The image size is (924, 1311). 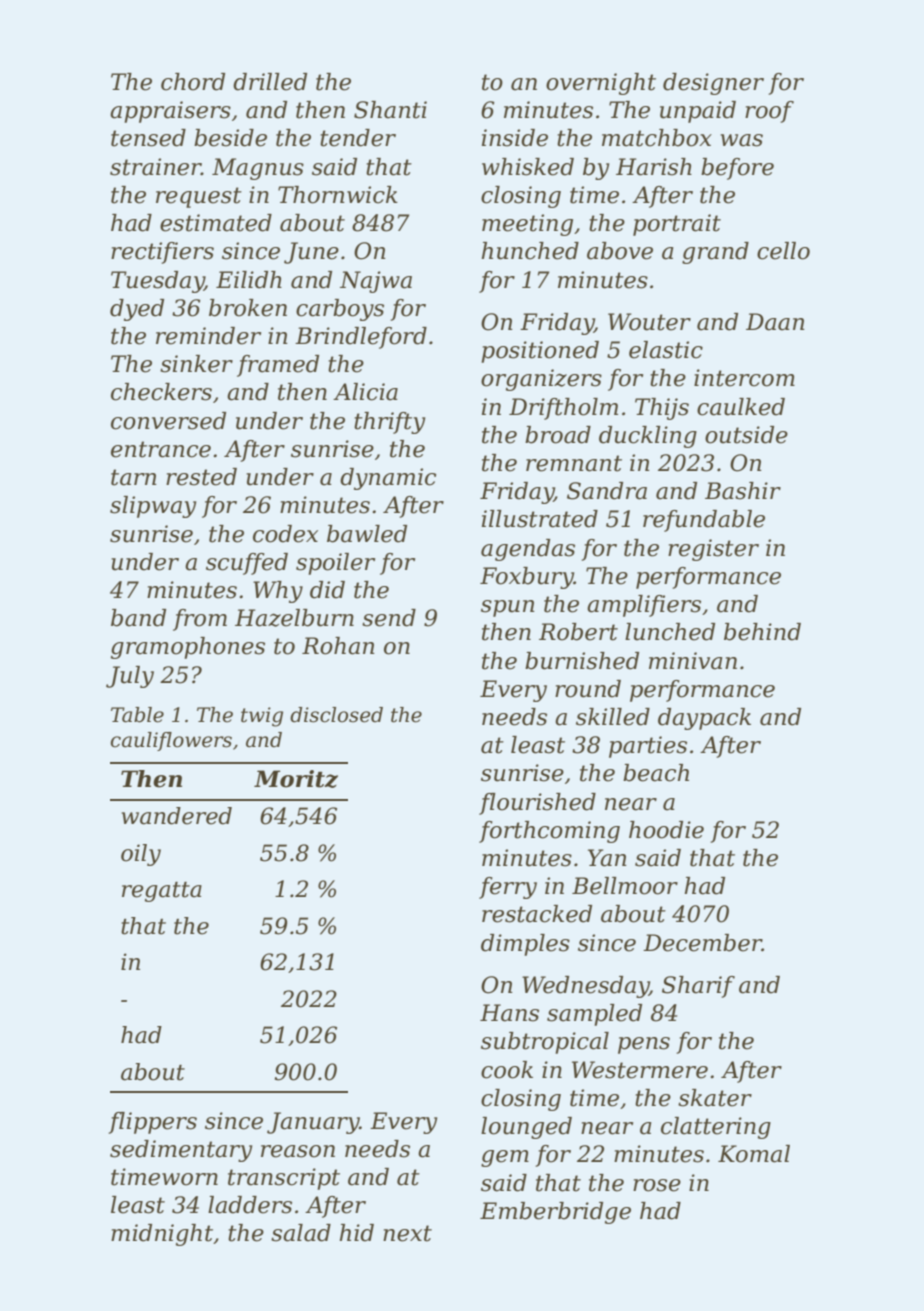 I want to click on December, so click(x=702, y=943).
